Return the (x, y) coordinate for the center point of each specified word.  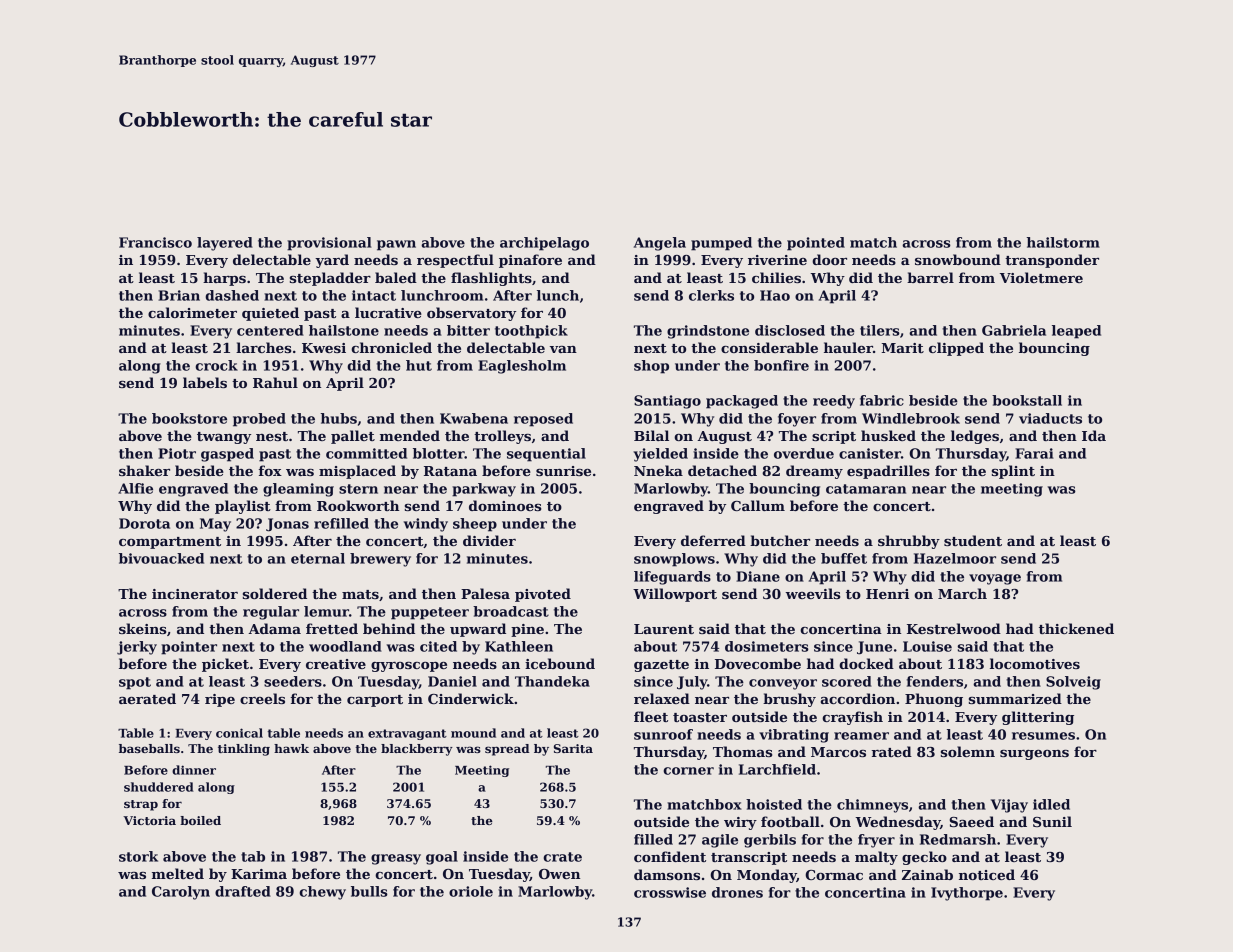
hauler (848, 347)
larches (263, 347)
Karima (259, 874)
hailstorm (1063, 242)
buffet (844, 558)
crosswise (670, 892)
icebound (560, 663)
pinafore (530, 261)
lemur (326, 611)
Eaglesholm (522, 367)
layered (225, 244)
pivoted (543, 595)
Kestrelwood (954, 628)
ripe (220, 700)
